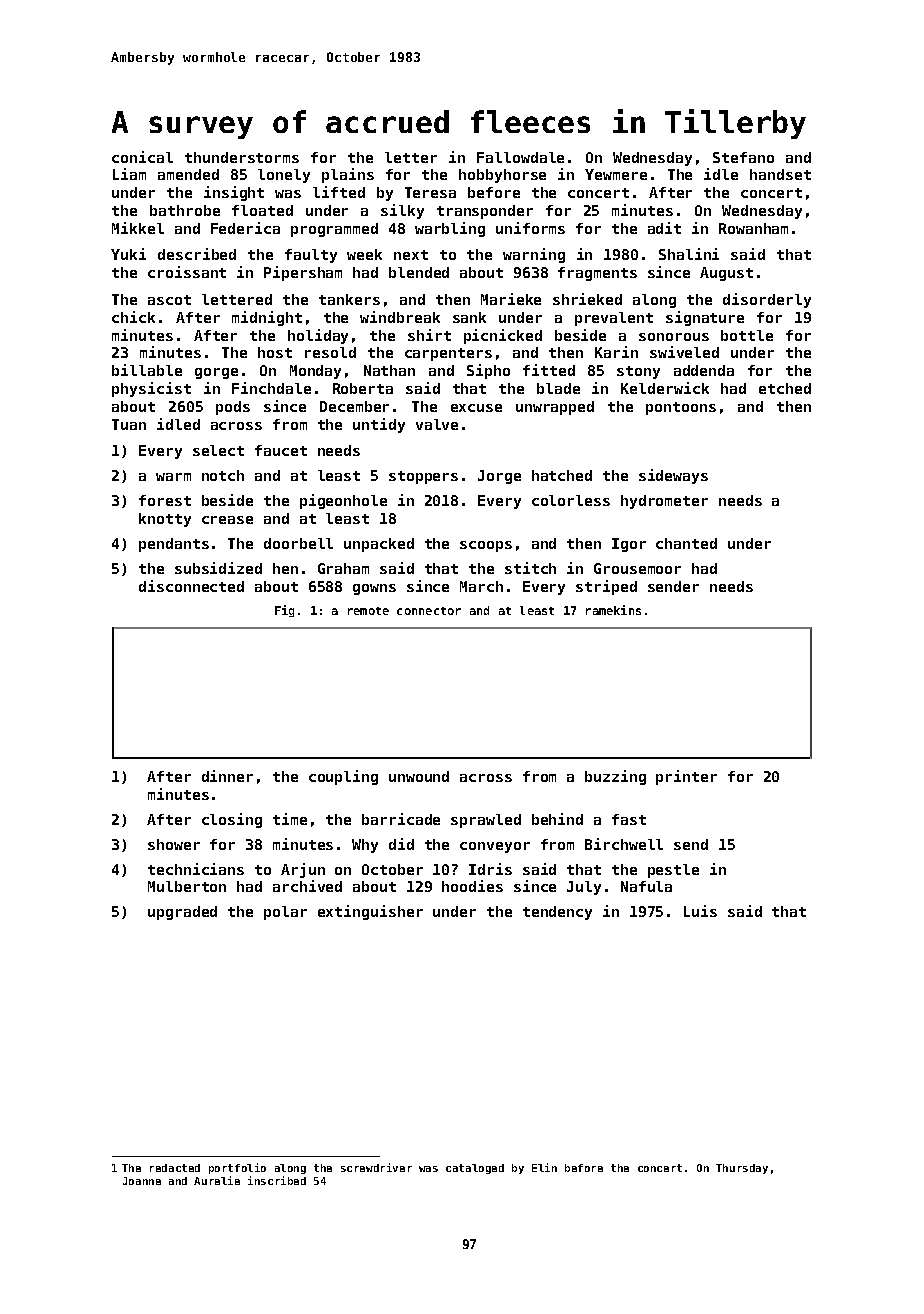  I want to click on disconnected, so click(191, 586).
